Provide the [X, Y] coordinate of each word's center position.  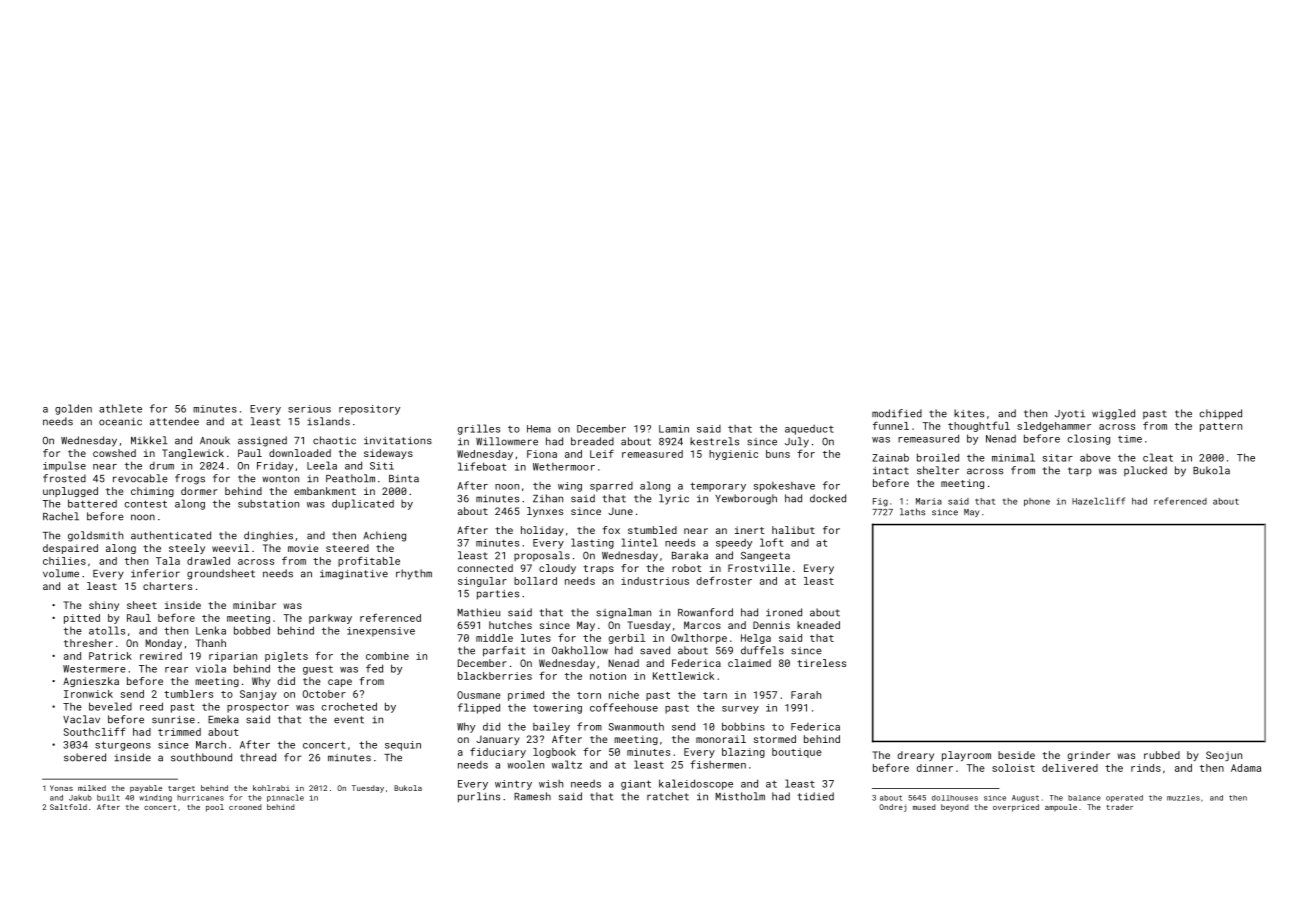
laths [912, 512]
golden [73, 409]
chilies [64, 561]
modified [897, 413]
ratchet [668, 796]
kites [969, 413]
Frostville [759, 568]
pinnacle [285, 798]
